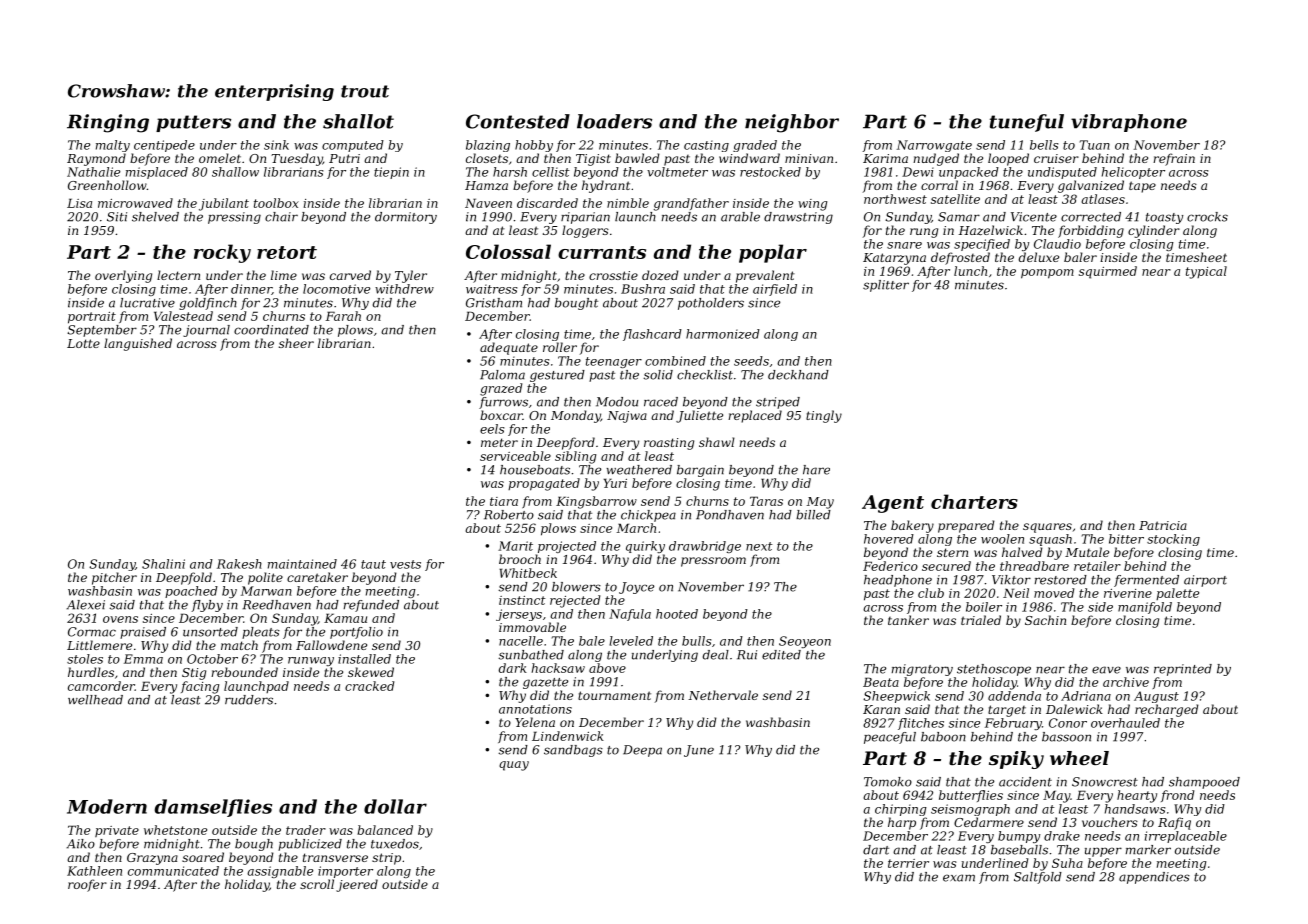 This screenshot has width=1308, height=924. I want to click on deckhand, so click(798, 375).
